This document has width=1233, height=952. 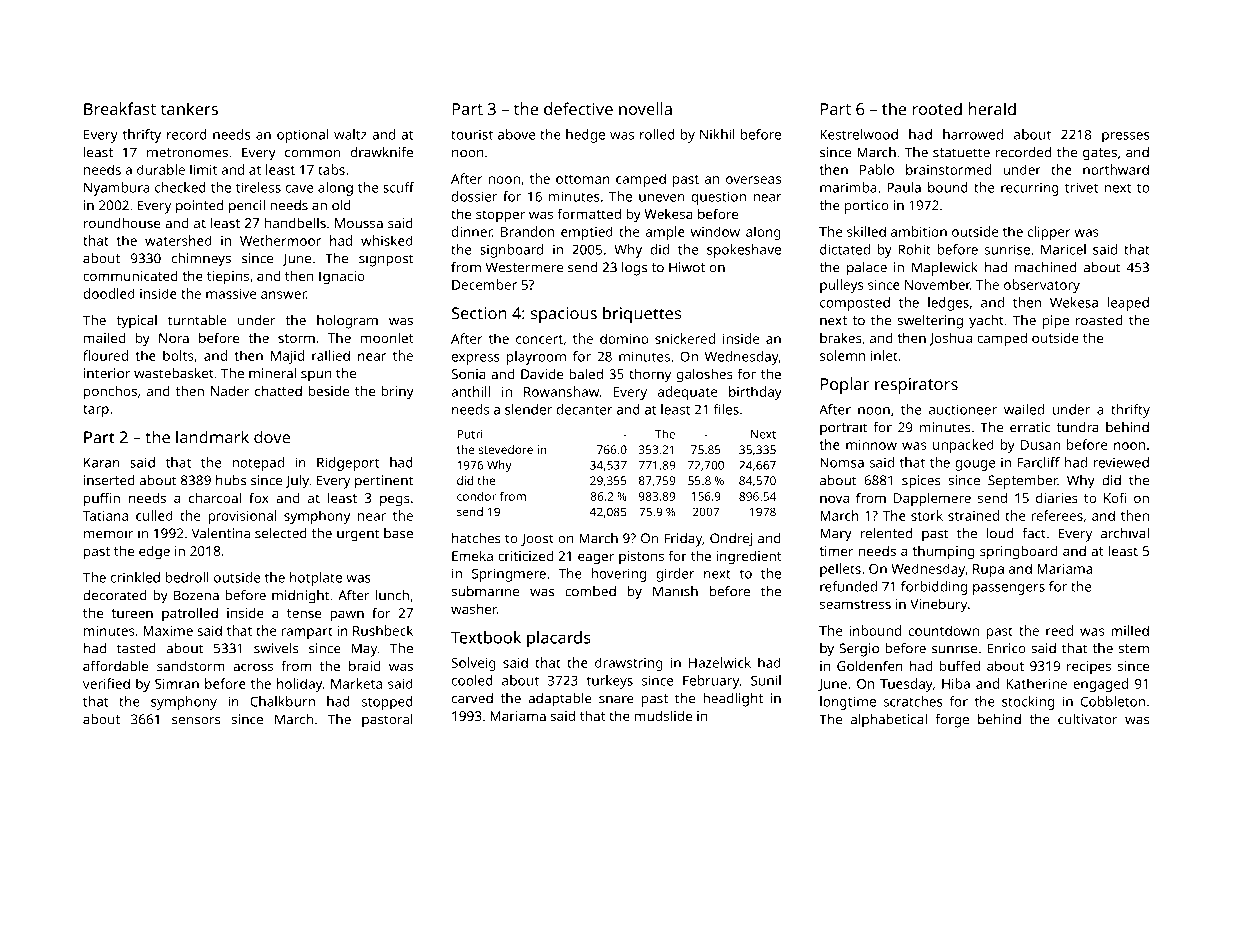 I want to click on herald, so click(x=992, y=108).
